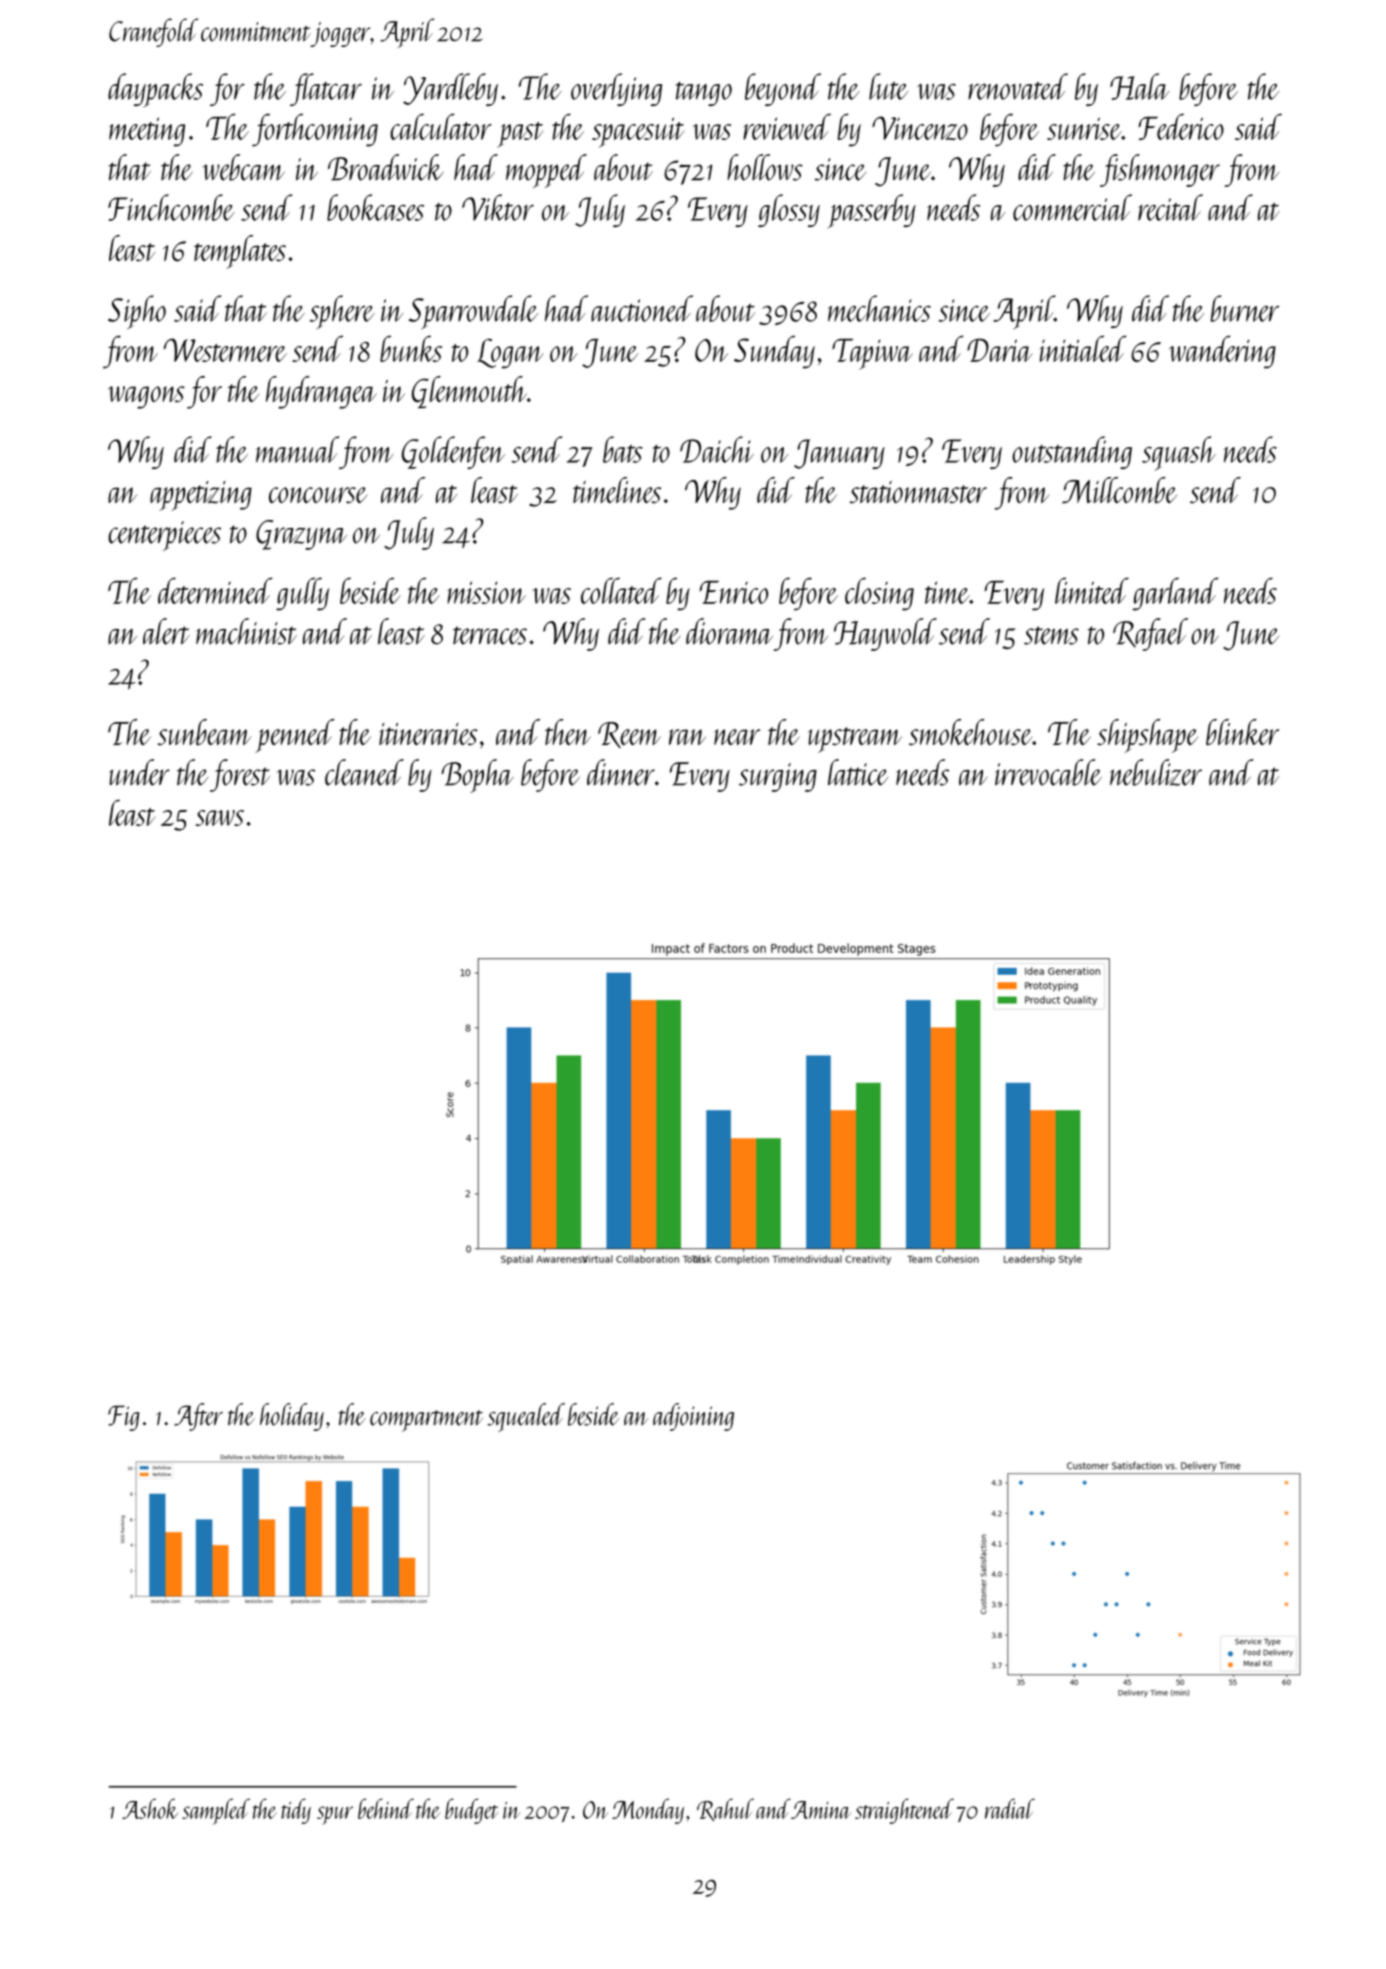 The height and width of the document is (1969, 1386). What do you see at coordinates (1010, 1808) in the document?
I see `radial` at bounding box center [1010, 1808].
